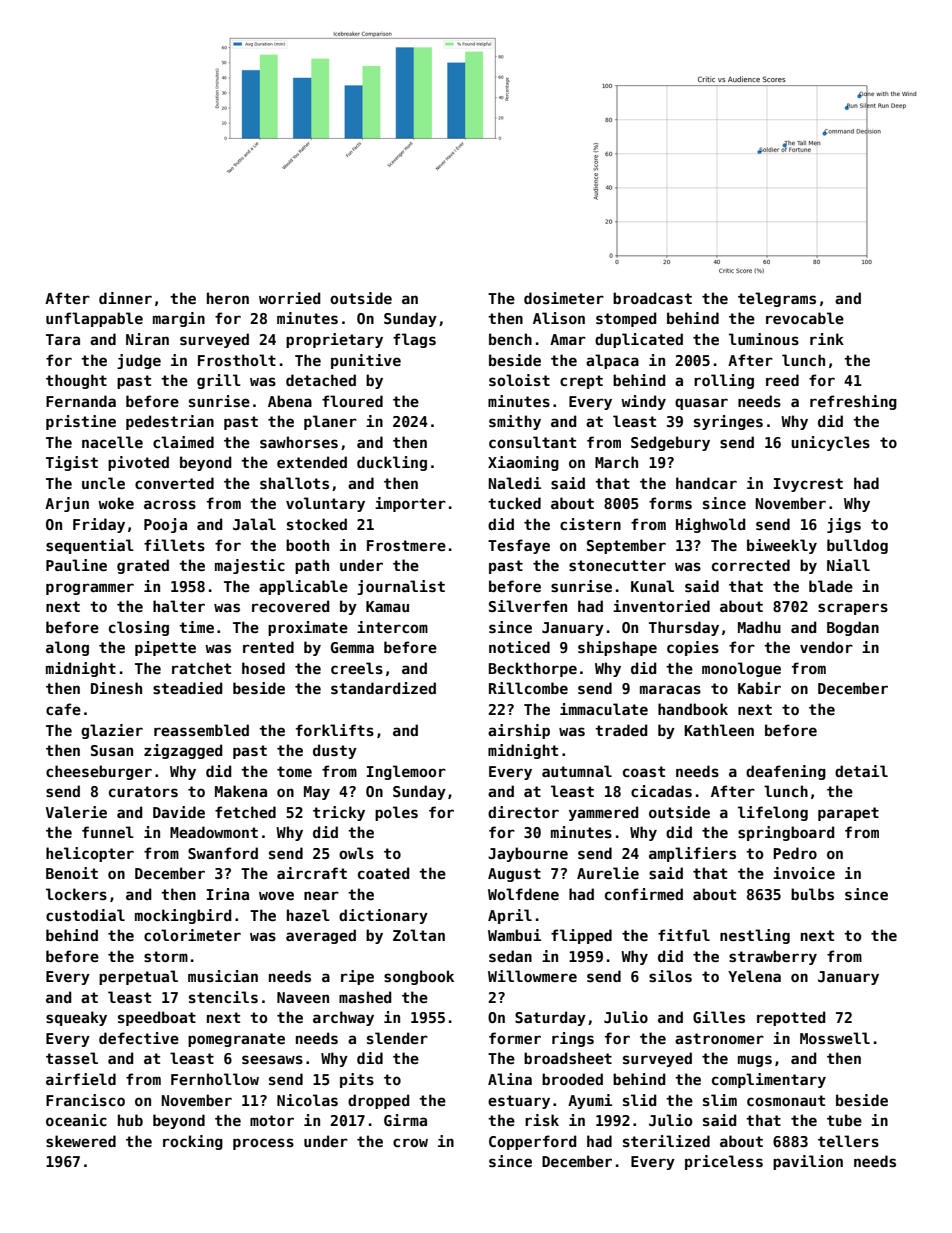 The image size is (952, 1233). What do you see at coordinates (514, 503) in the screenshot?
I see `tucked` at bounding box center [514, 503].
